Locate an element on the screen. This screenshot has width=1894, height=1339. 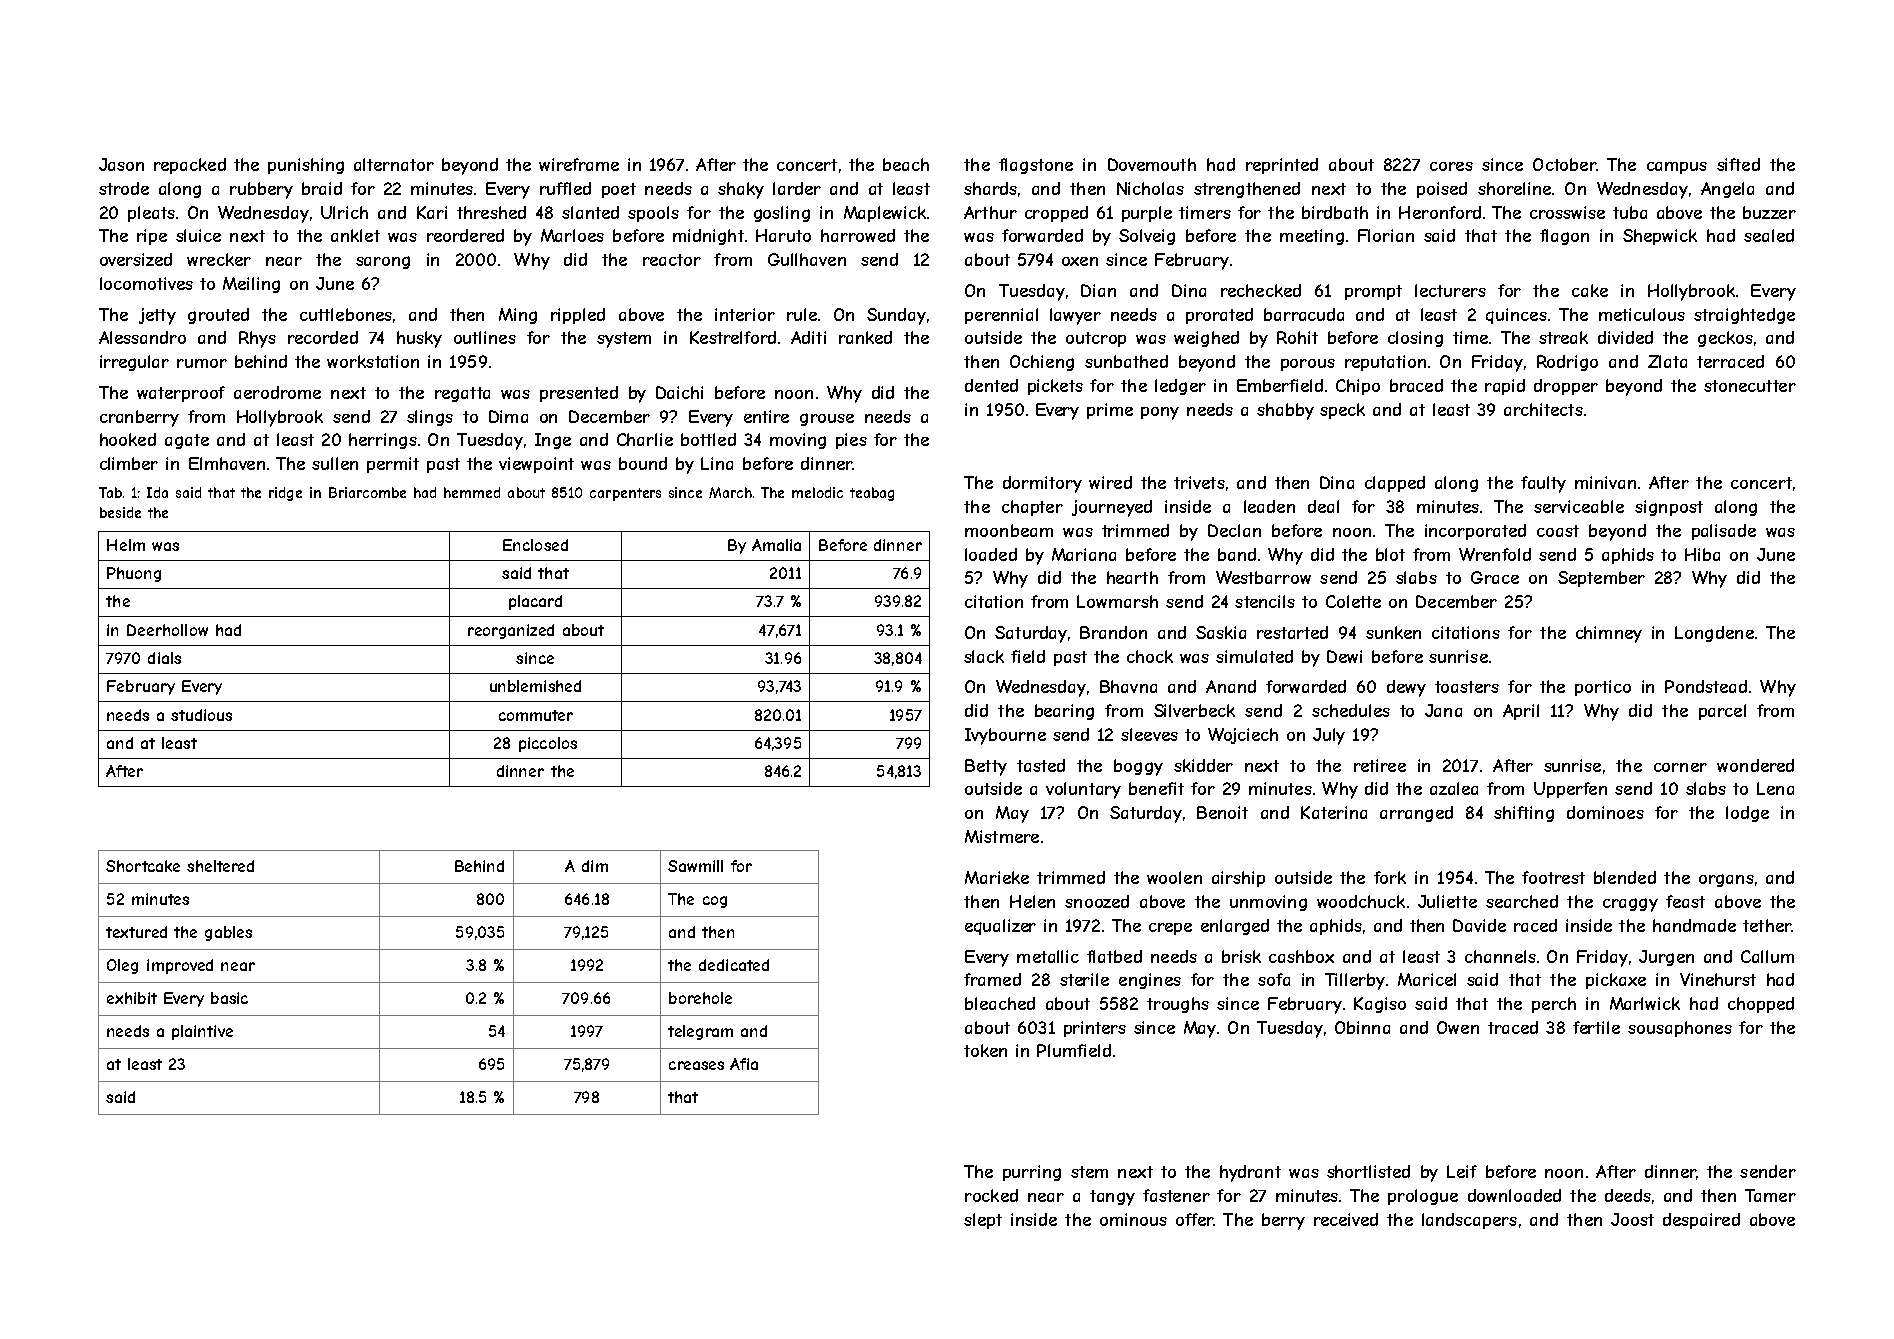
cores is located at coordinates (1451, 166).
